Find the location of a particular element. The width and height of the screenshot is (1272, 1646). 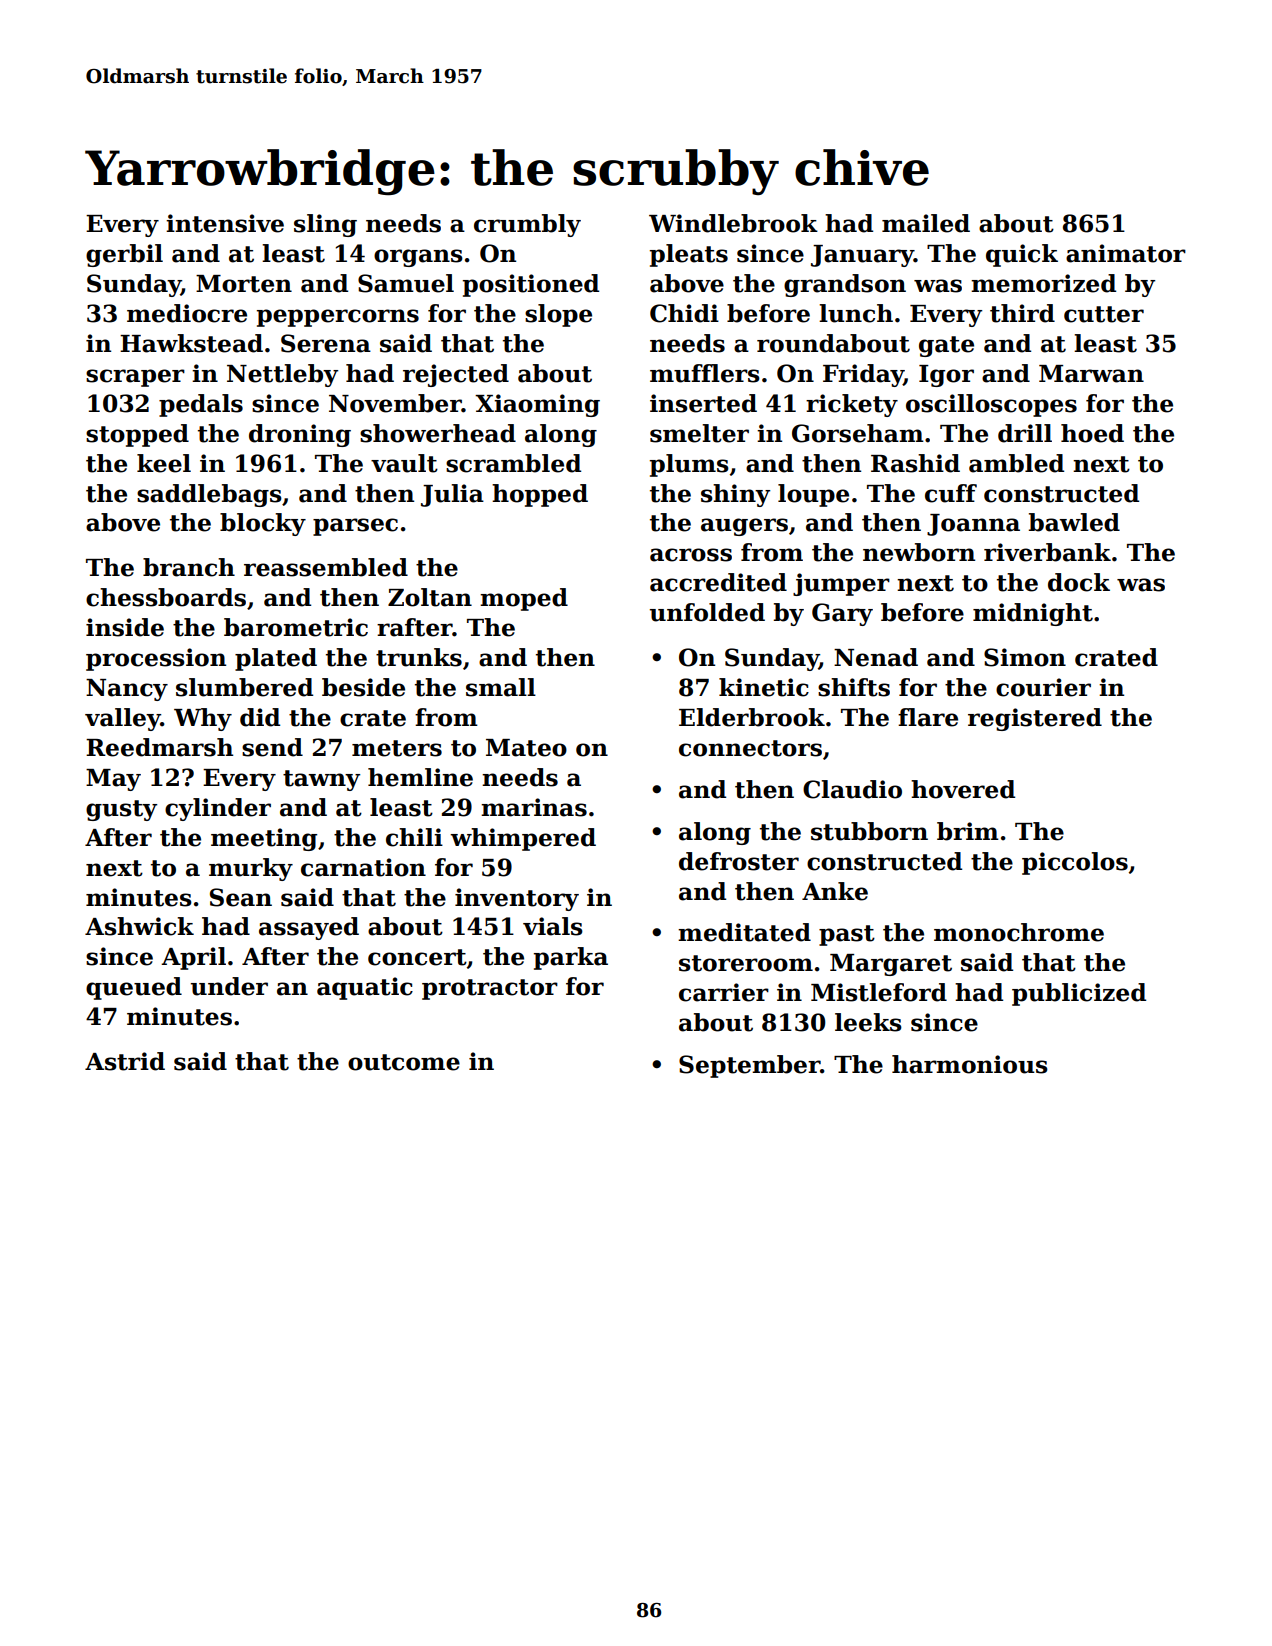

January is located at coordinates (862, 256).
